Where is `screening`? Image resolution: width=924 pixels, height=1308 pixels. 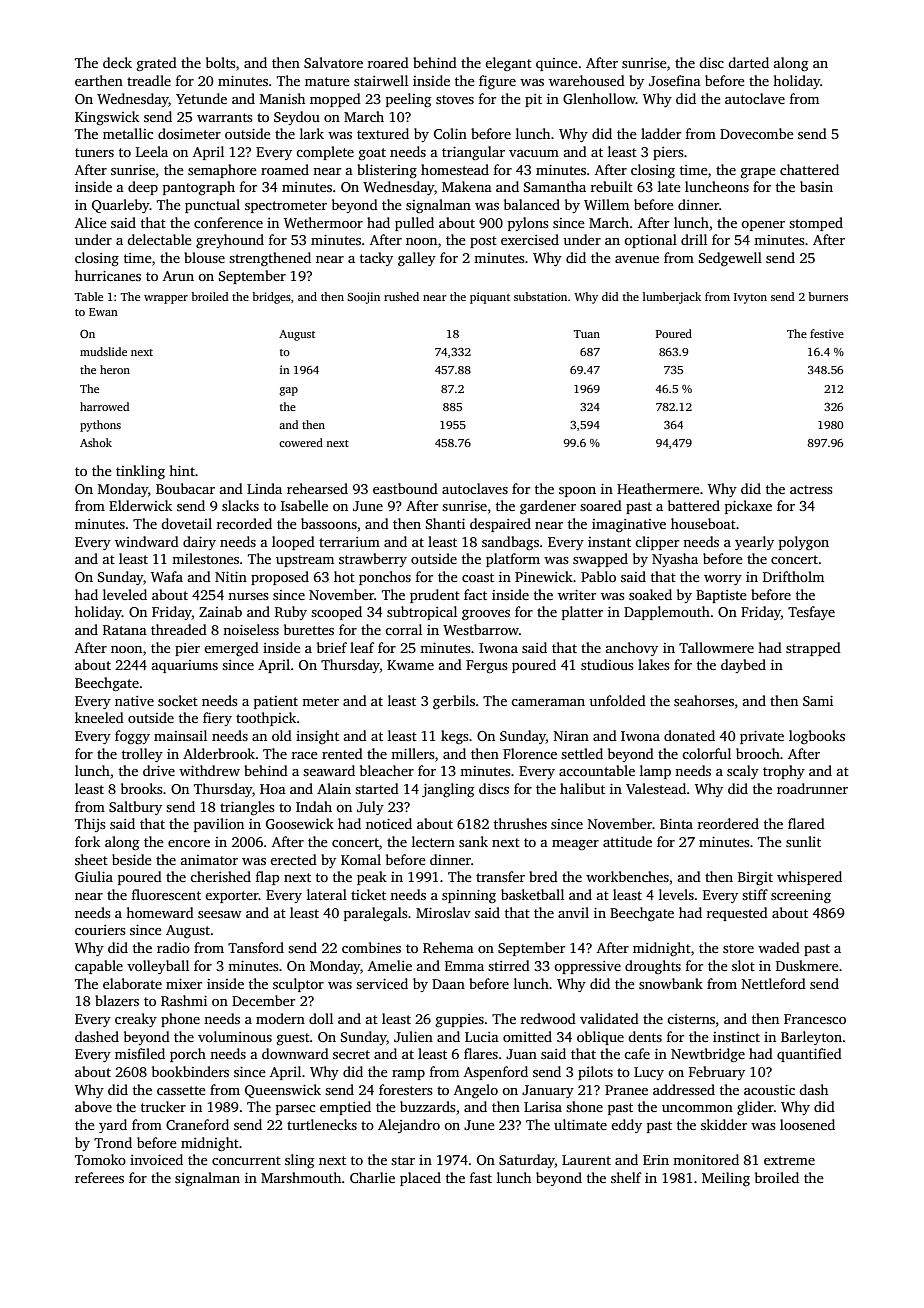
screening is located at coordinates (801, 896).
